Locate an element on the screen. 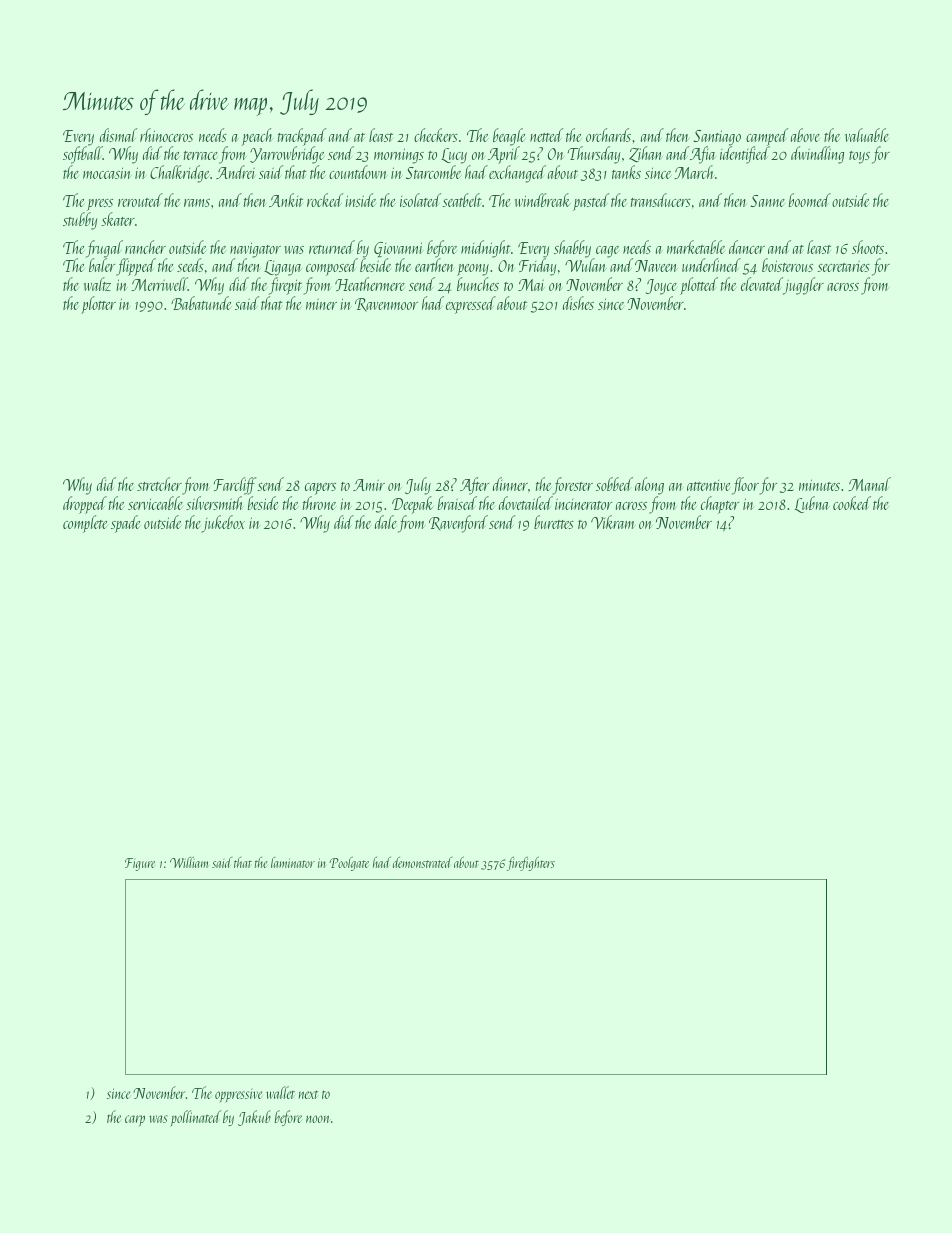  spade is located at coordinates (126, 524).
